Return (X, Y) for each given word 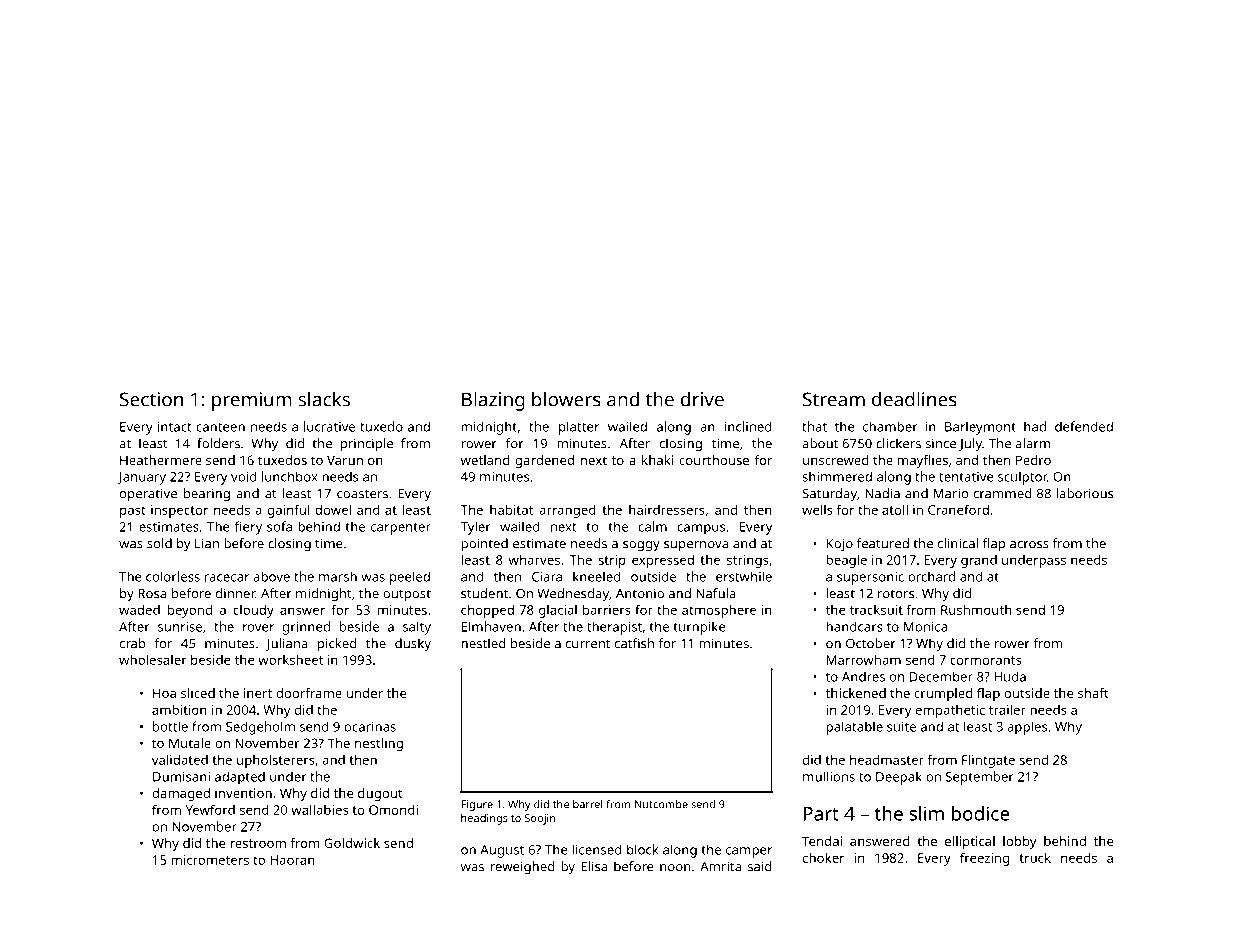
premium (252, 401)
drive (702, 399)
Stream (834, 399)
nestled (483, 643)
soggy (641, 546)
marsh (338, 576)
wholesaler (153, 659)
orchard (931, 576)
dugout (380, 794)
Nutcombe (661, 804)
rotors (896, 594)
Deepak (899, 778)
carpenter (401, 529)
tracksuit (876, 610)
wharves (534, 559)
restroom (258, 843)
